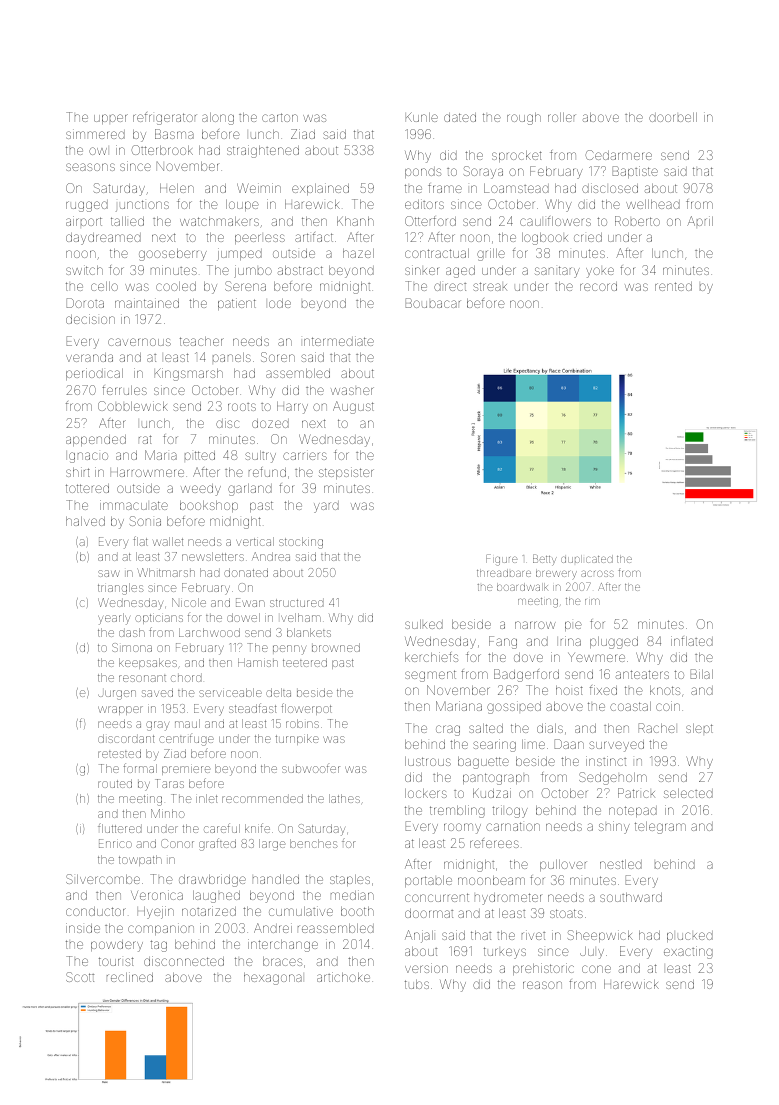  Describe the element at coordinates (430, 676) in the screenshot. I see `segment` at that location.
